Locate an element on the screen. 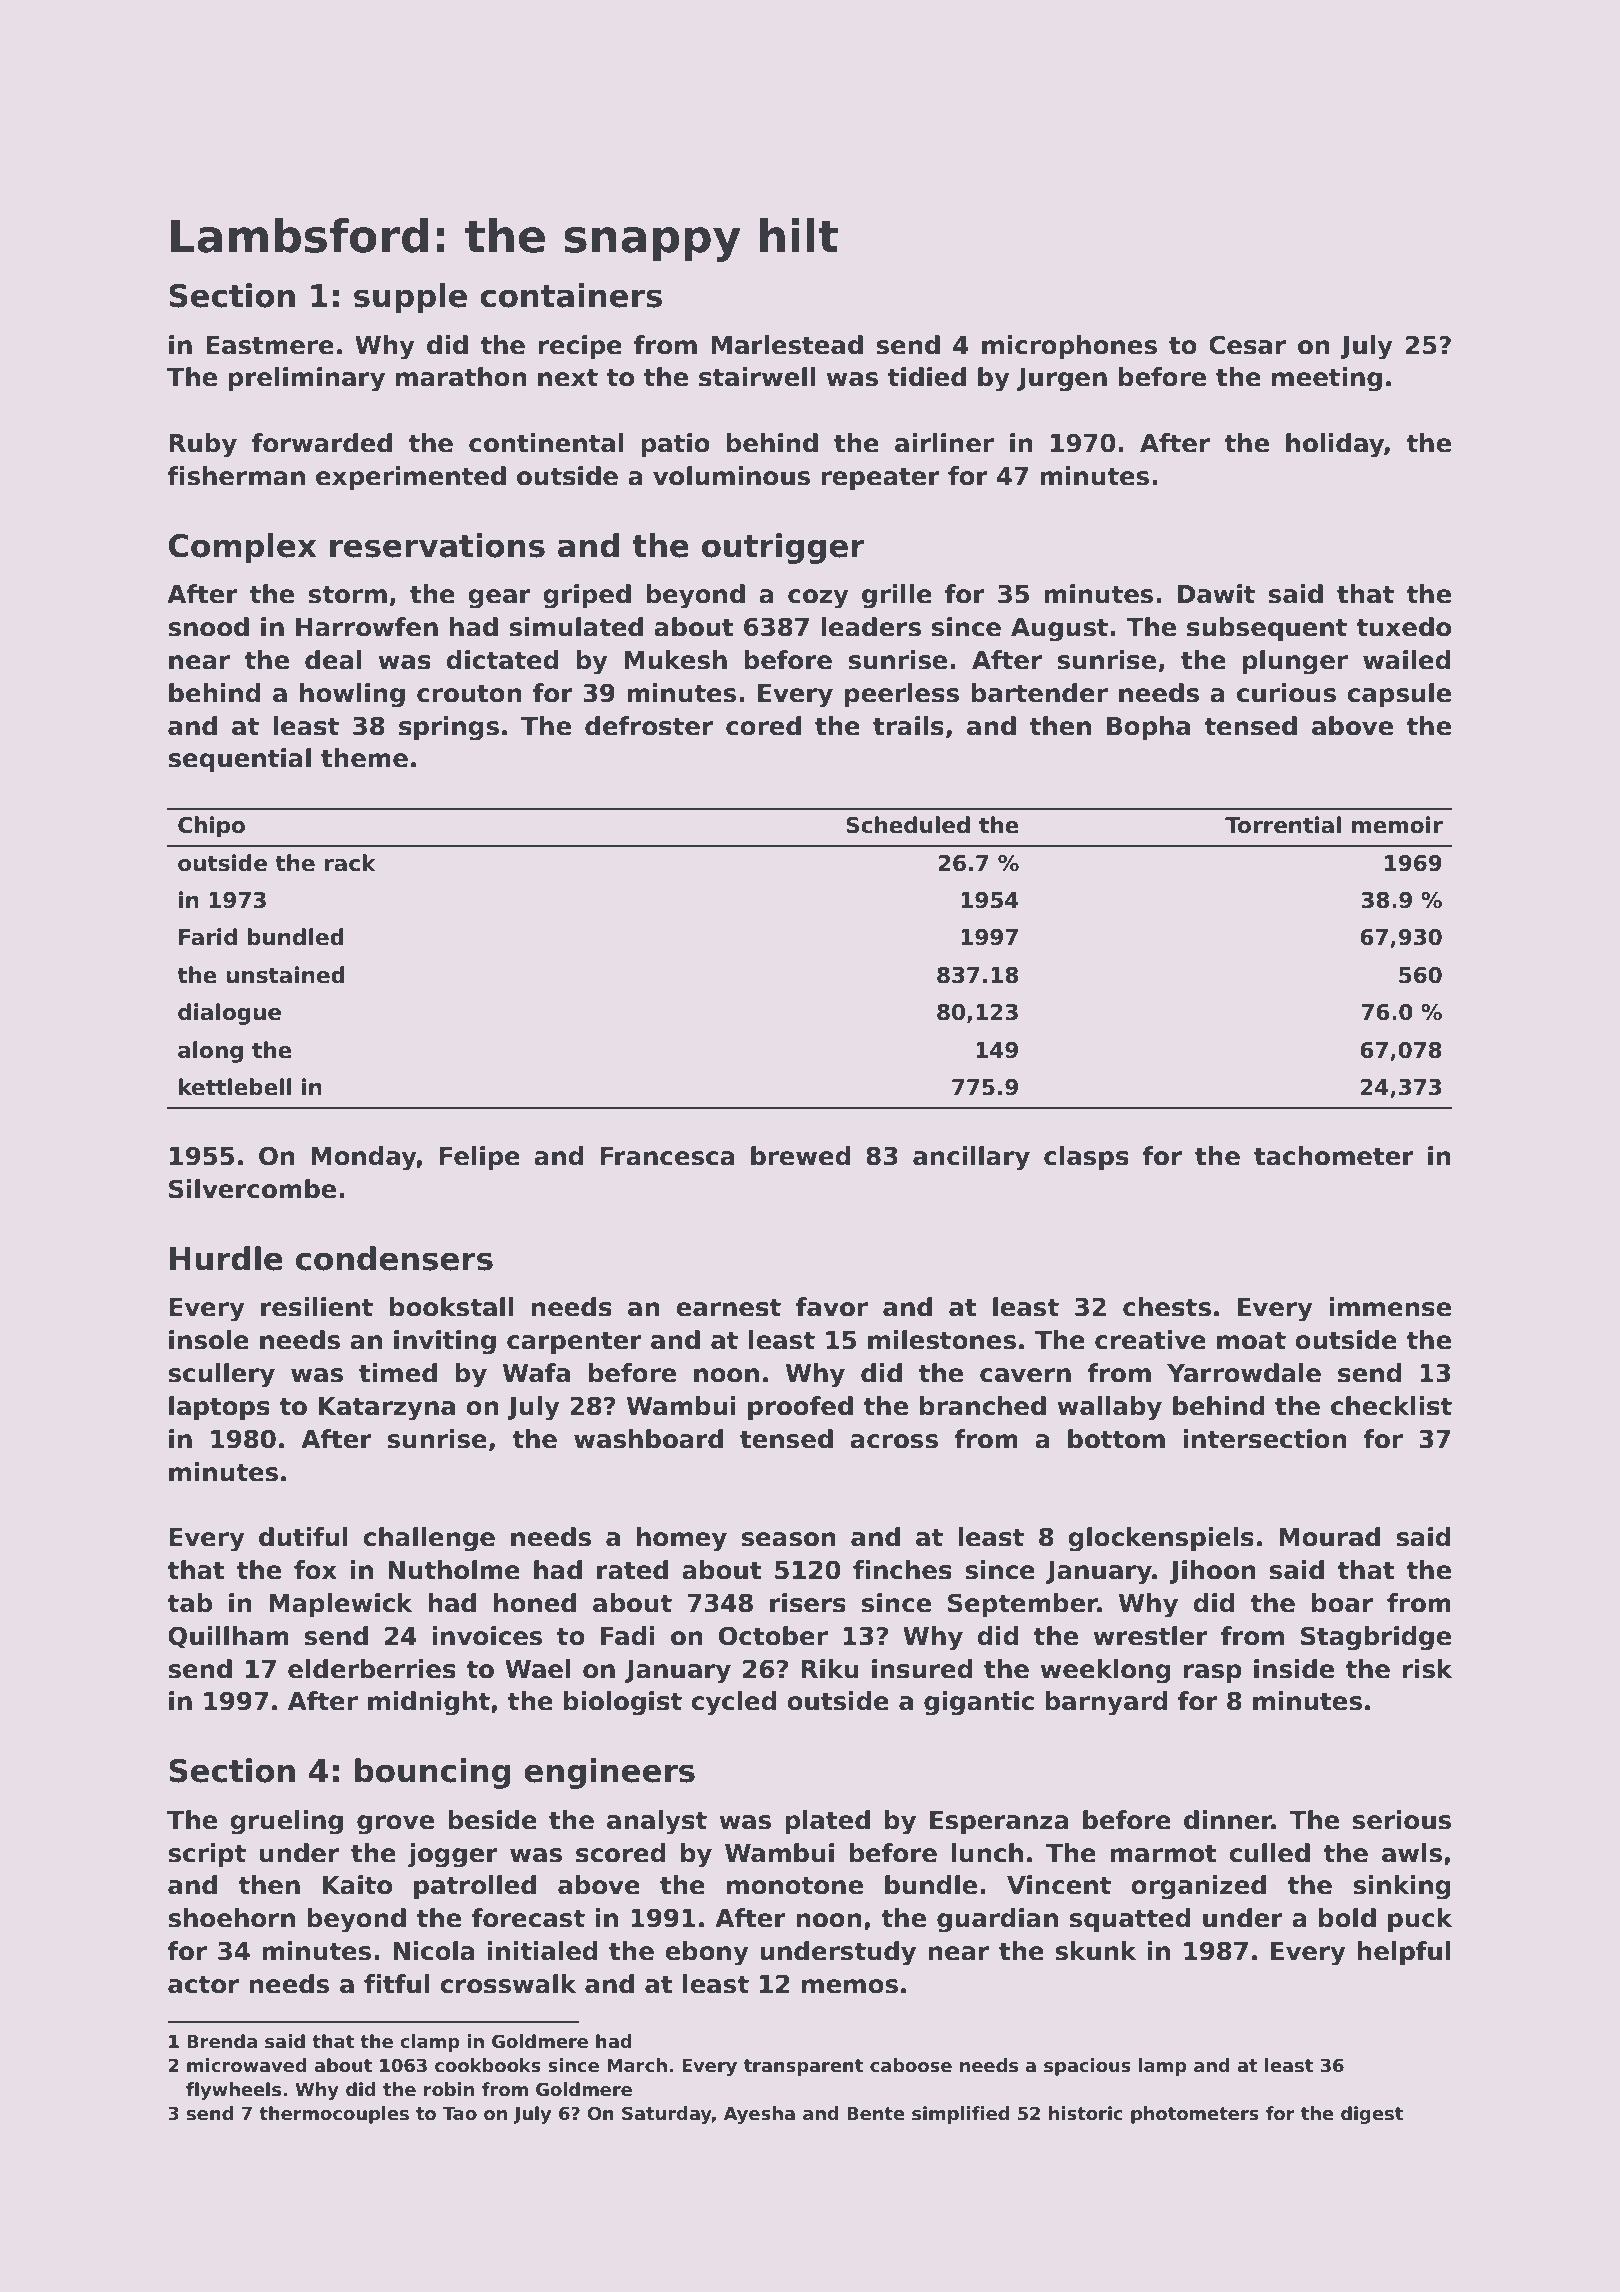  Torrential is located at coordinates (1283, 825).
